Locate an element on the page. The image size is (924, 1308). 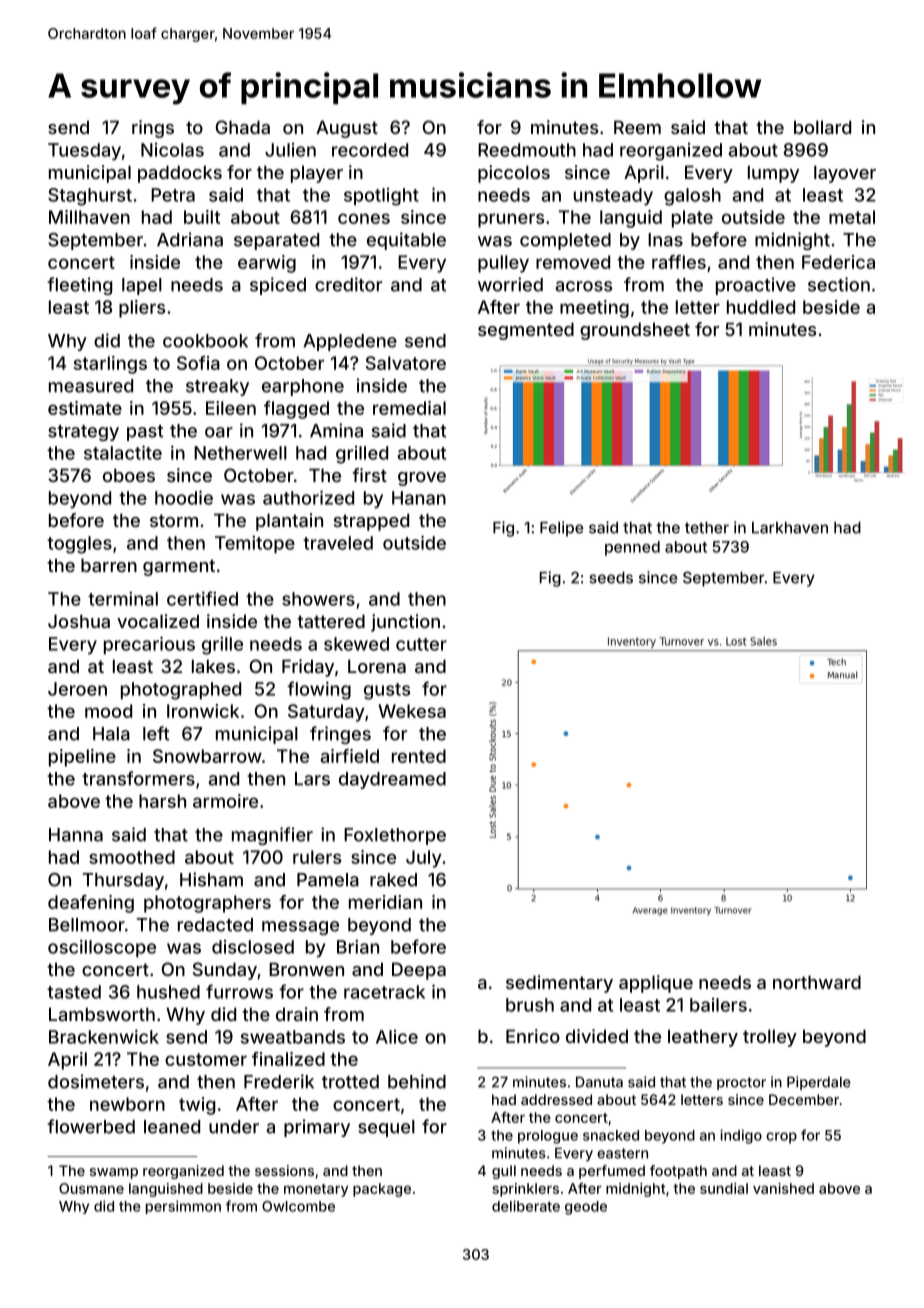
proactive is located at coordinates (756, 286).
